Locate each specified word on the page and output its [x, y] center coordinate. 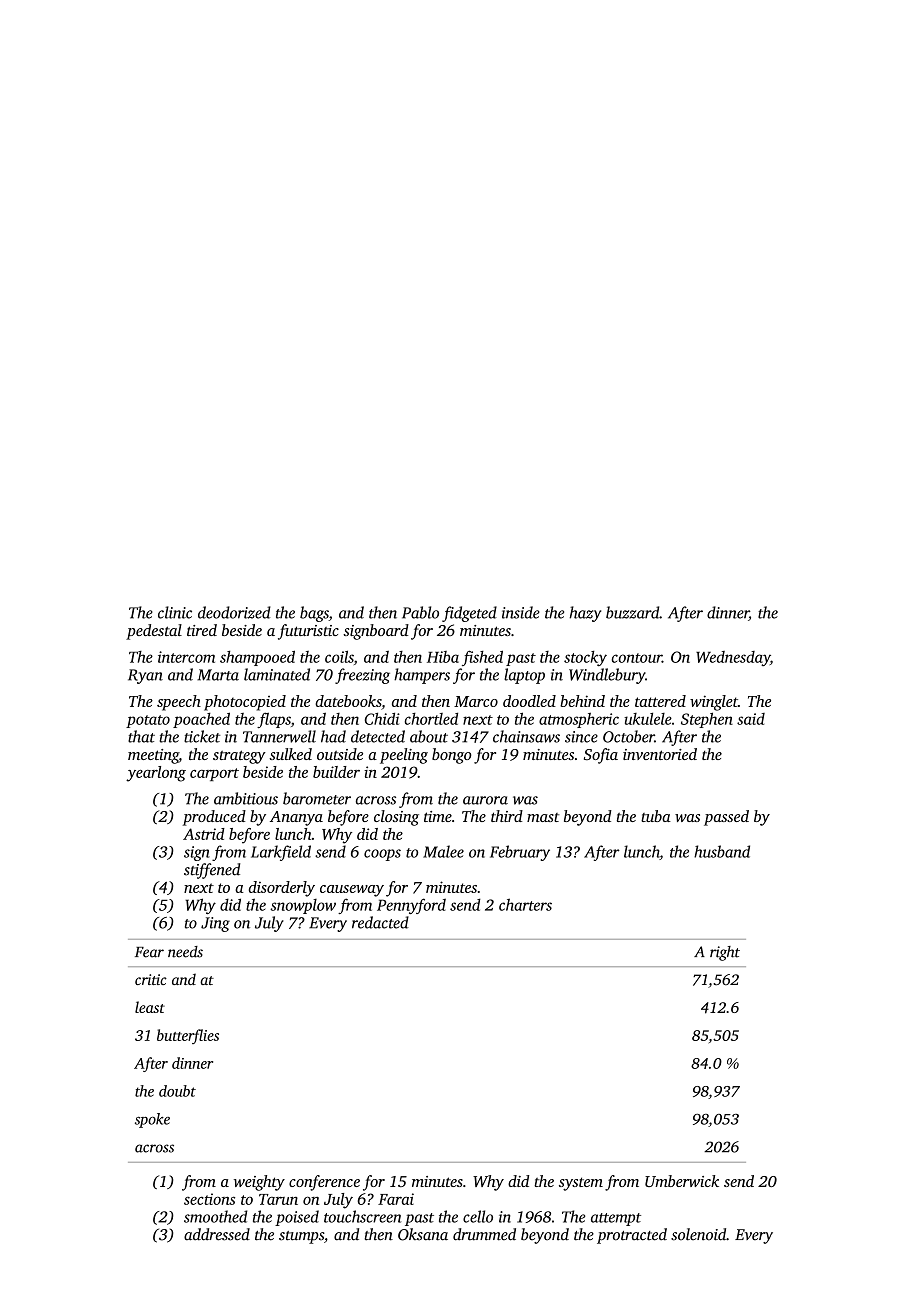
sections [209, 1199]
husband [722, 851]
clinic [175, 612]
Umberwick [682, 1181]
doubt [177, 1091]
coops [382, 855]
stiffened [212, 871]
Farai [396, 1199]
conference [324, 1183]
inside [521, 612]
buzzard [633, 612]
